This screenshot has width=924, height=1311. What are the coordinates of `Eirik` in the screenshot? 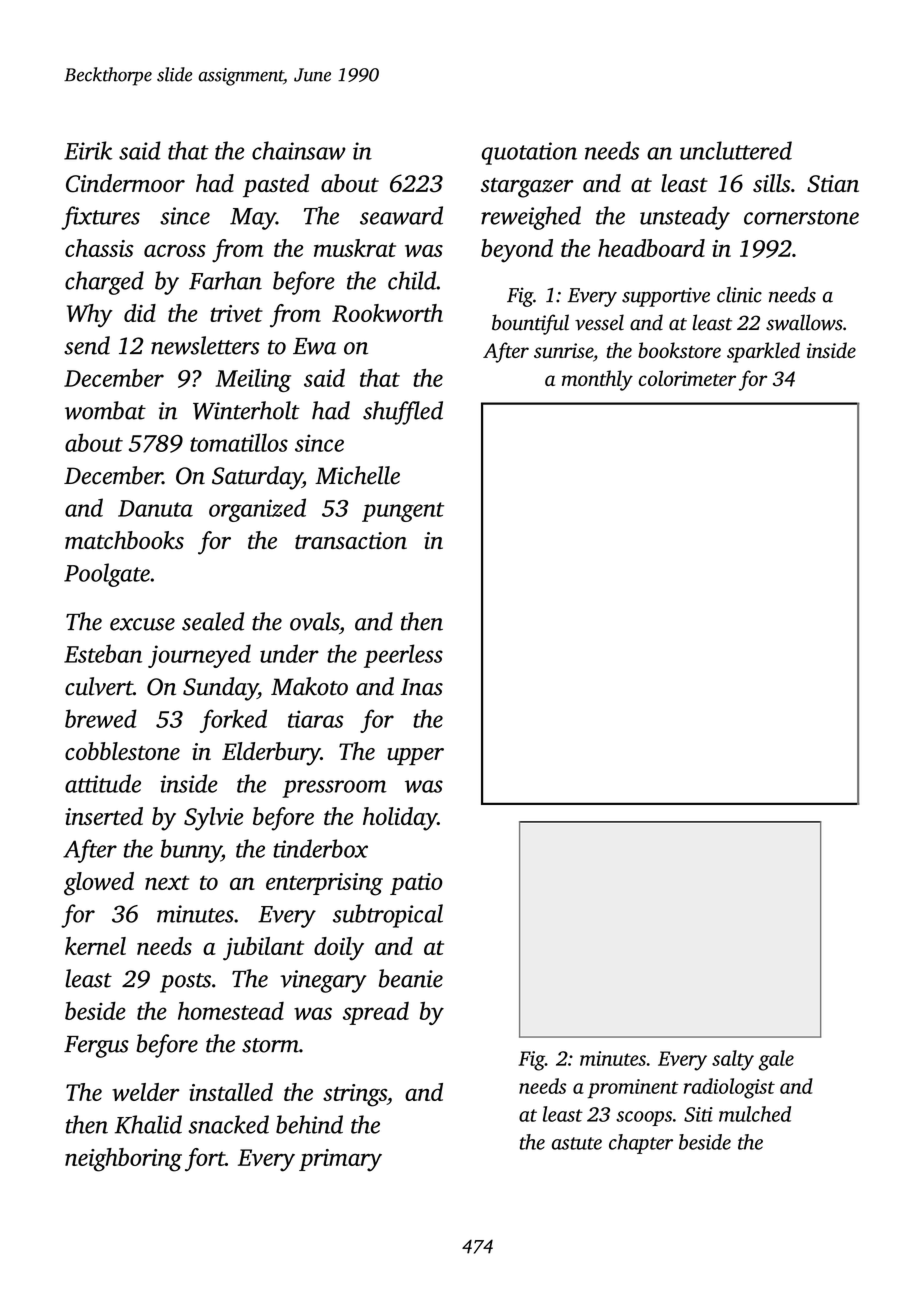 It's located at (88, 150).
